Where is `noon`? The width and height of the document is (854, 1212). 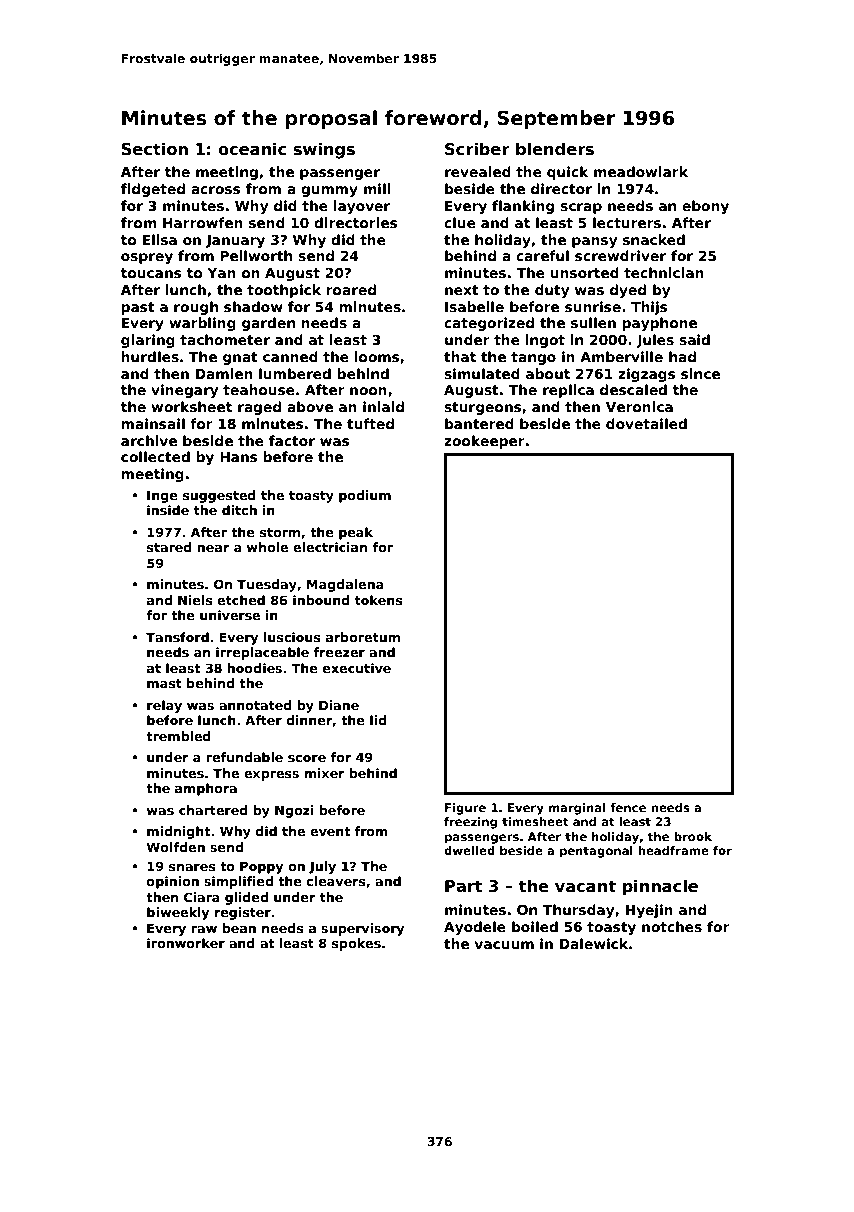
noon is located at coordinates (368, 391).
